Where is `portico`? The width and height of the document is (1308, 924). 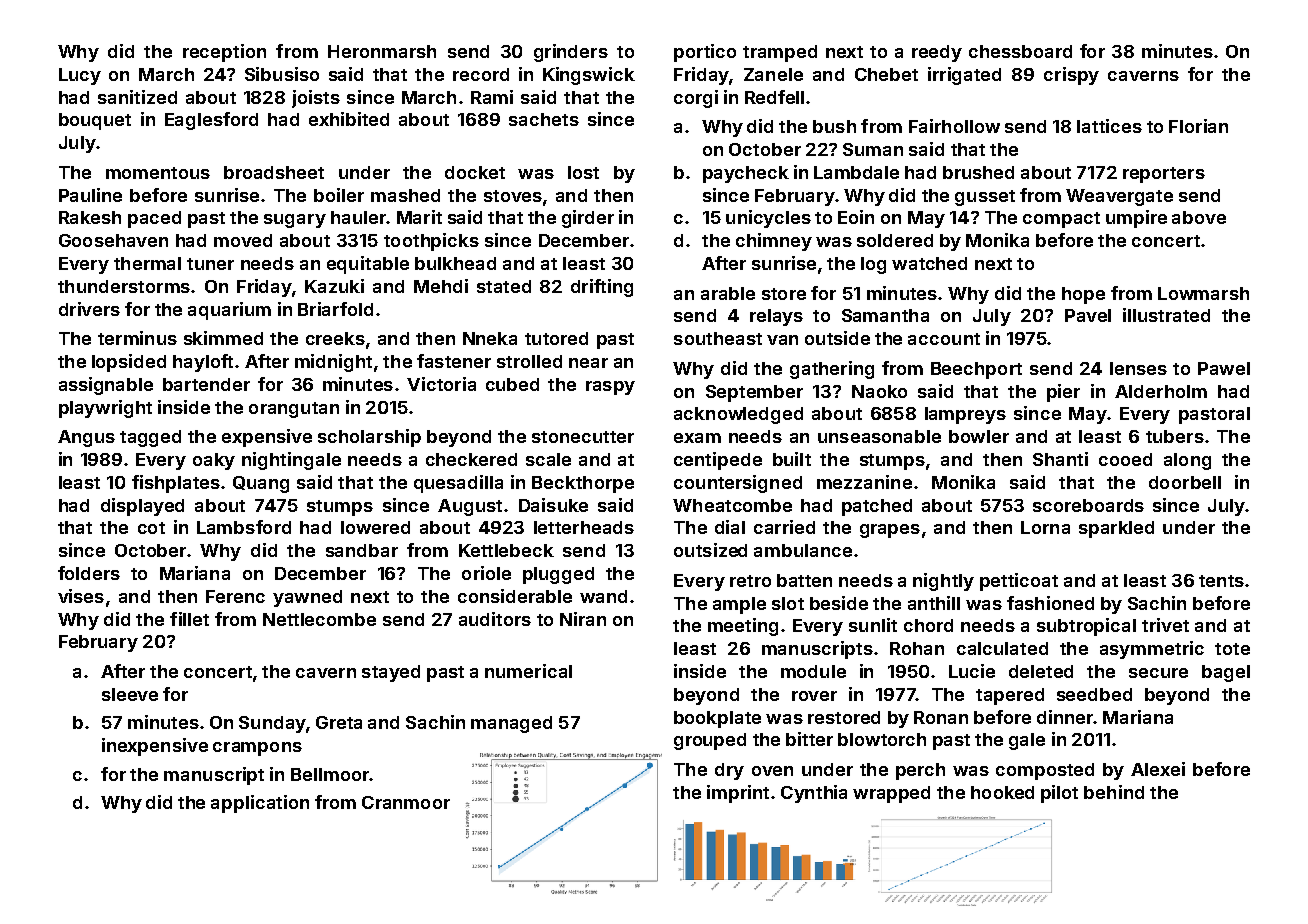 portico is located at coordinates (705, 53).
